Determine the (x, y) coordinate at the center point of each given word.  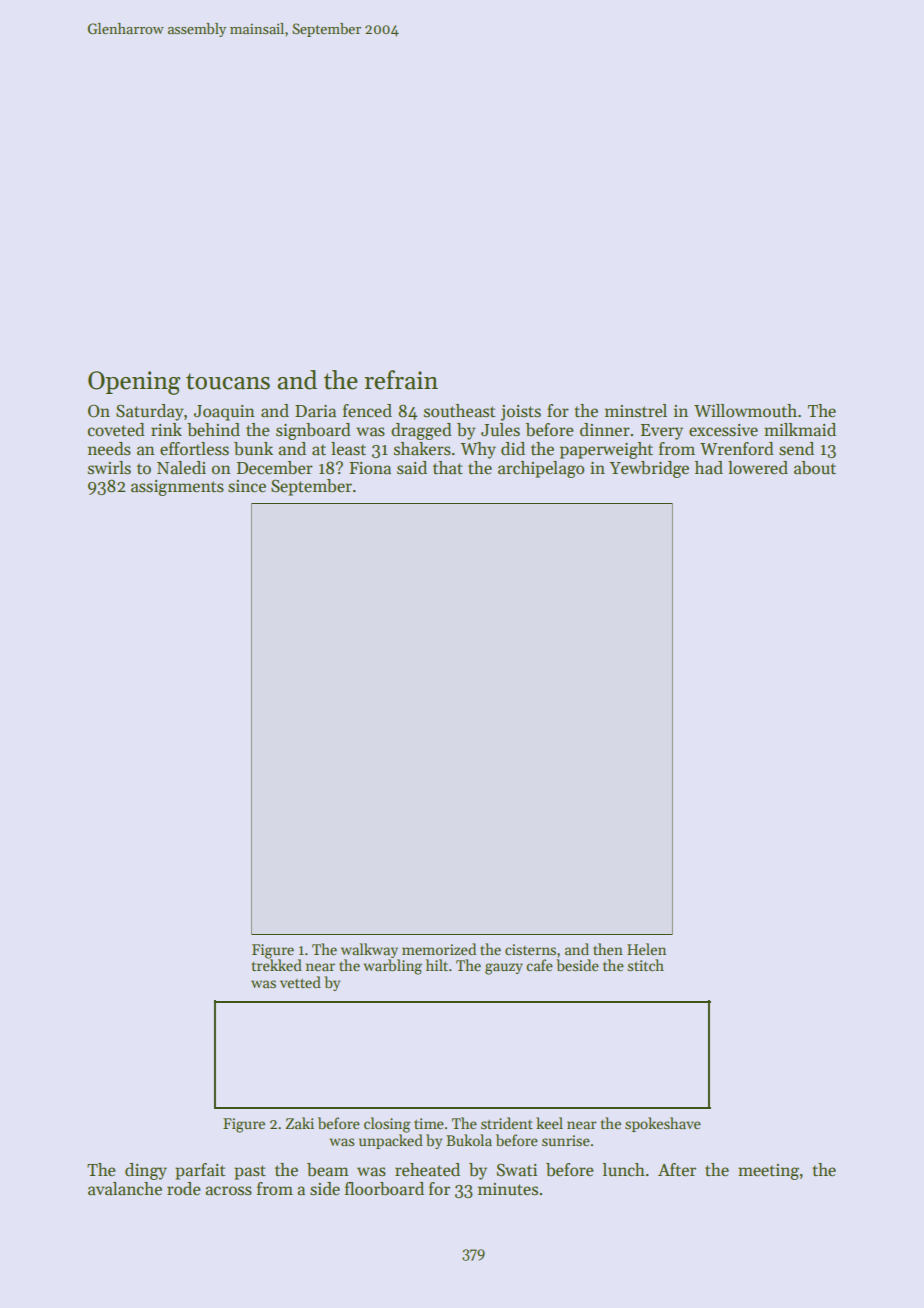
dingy (146, 1171)
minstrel (636, 411)
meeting (768, 1172)
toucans (228, 381)
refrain (401, 380)
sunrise (566, 1140)
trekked (277, 965)
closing (387, 1125)
